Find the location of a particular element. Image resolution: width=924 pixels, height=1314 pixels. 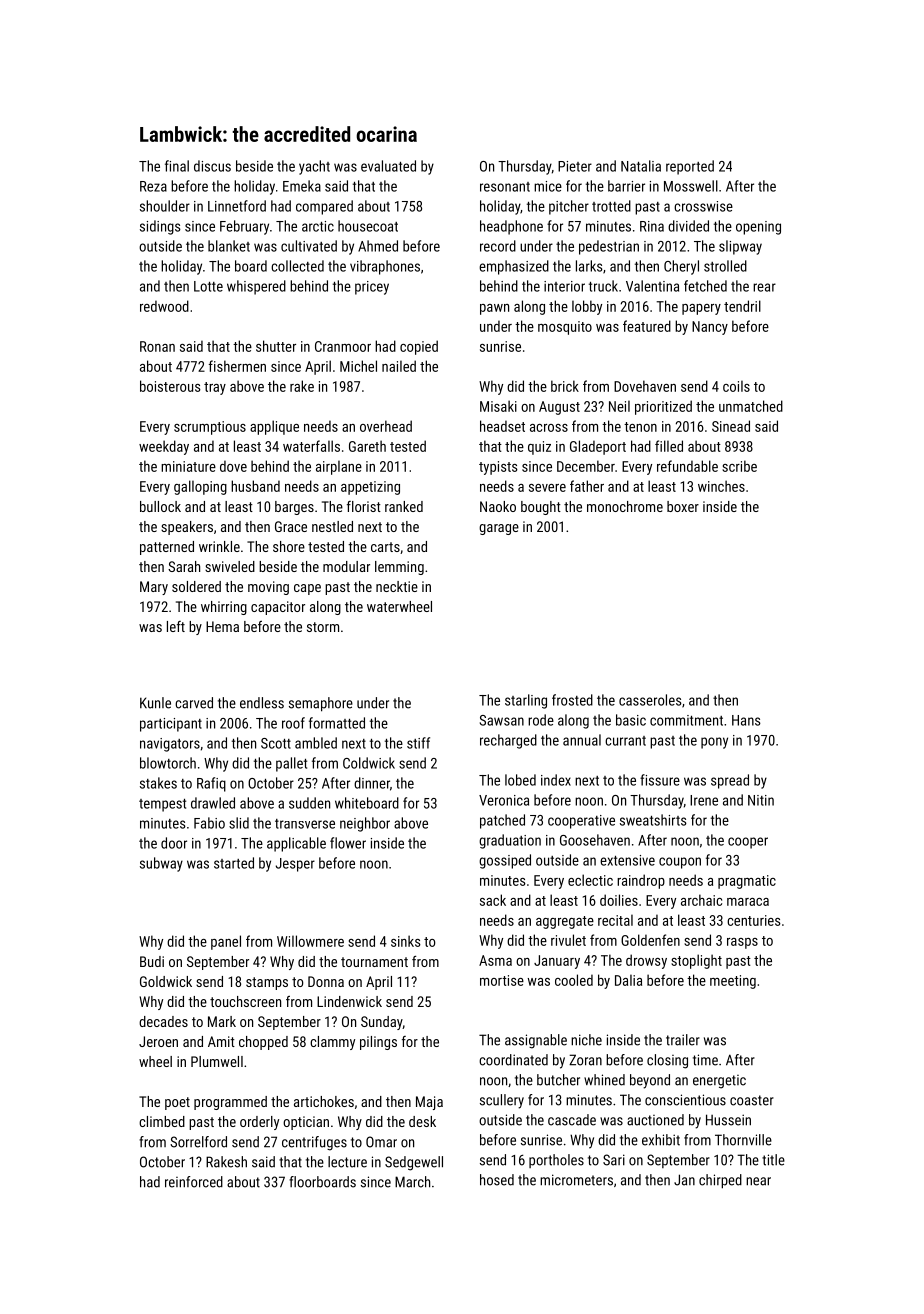

Linnetford is located at coordinates (237, 206).
